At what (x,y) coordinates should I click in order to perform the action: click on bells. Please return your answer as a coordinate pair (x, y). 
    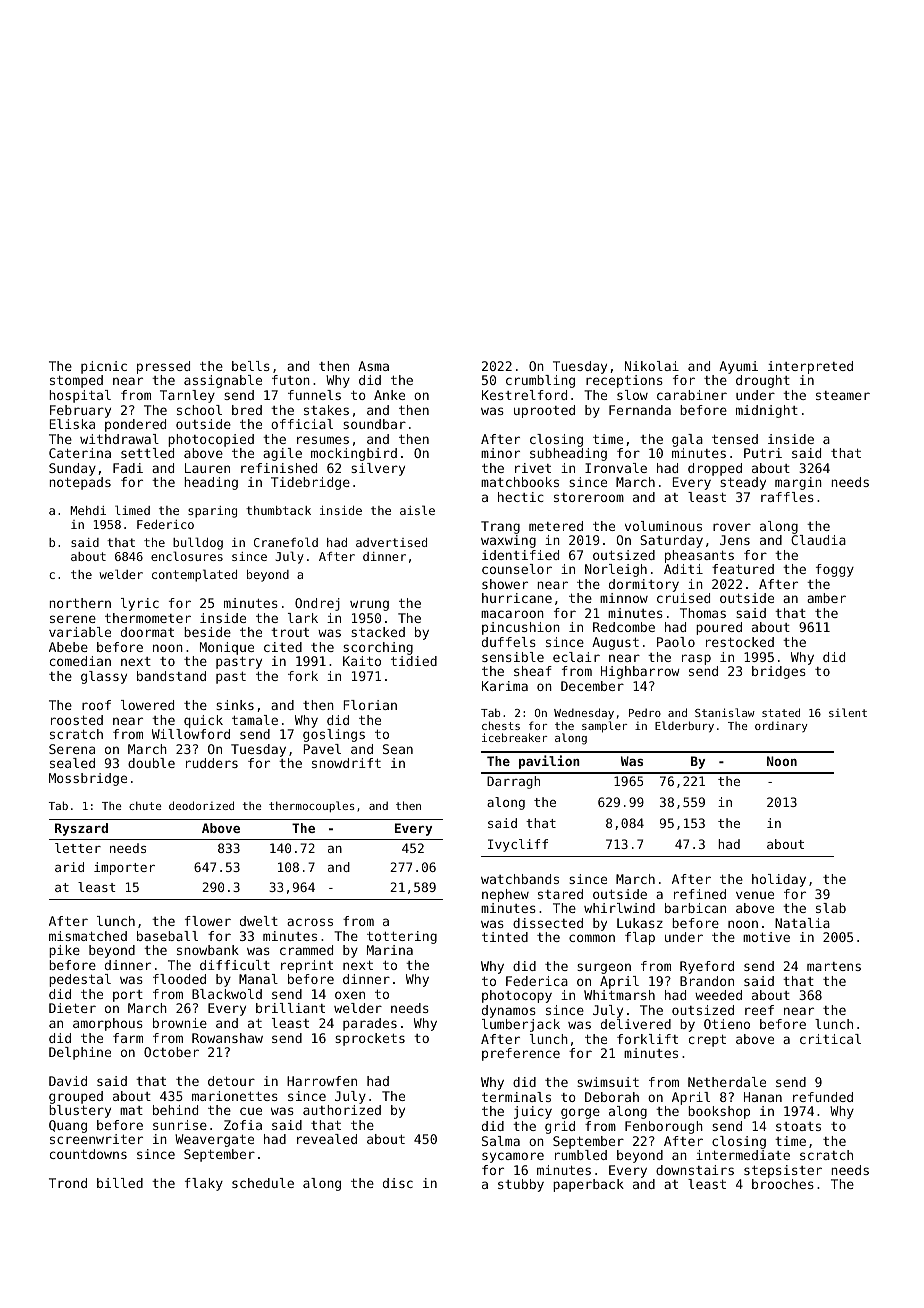
    Looking at the image, I should click on (251, 366).
